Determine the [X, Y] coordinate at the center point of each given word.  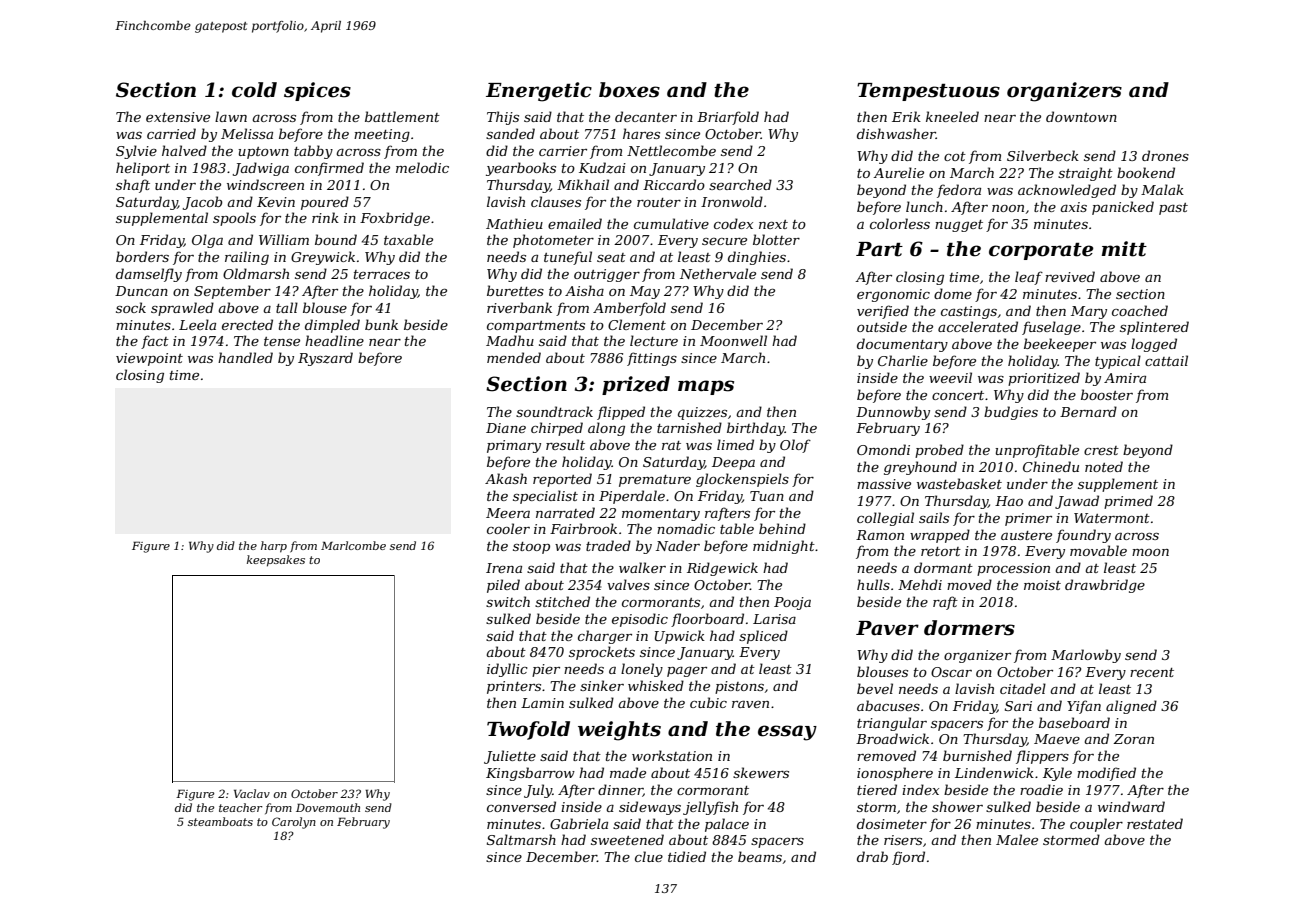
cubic [708, 702]
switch [508, 601]
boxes [629, 90]
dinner [620, 790]
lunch [924, 206]
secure [724, 241]
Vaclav [252, 793]
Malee [1017, 839]
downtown [1081, 116]
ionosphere [895, 774]
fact [155, 342]
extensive [178, 117]
